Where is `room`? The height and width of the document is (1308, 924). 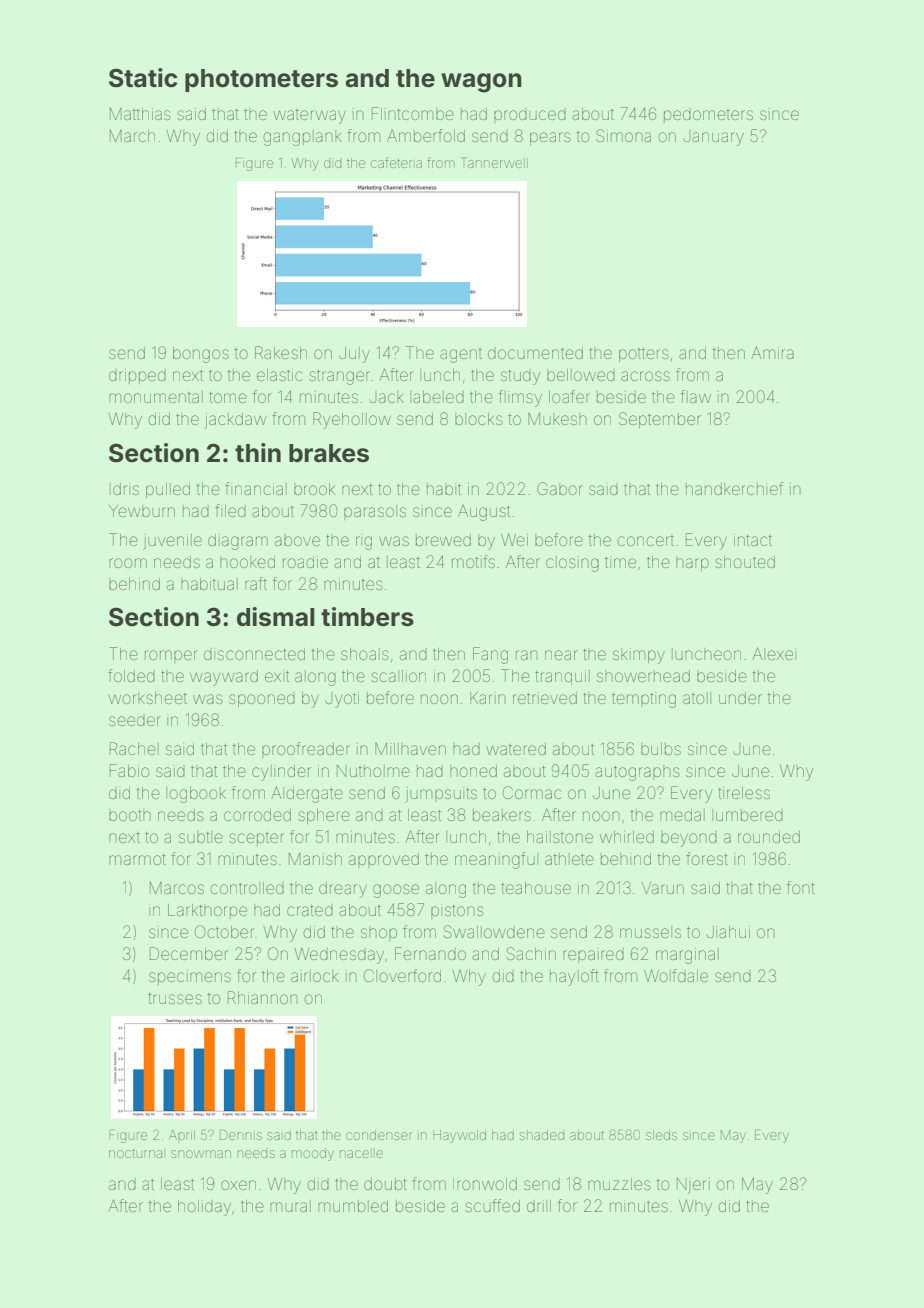
room is located at coordinates (128, 563).
